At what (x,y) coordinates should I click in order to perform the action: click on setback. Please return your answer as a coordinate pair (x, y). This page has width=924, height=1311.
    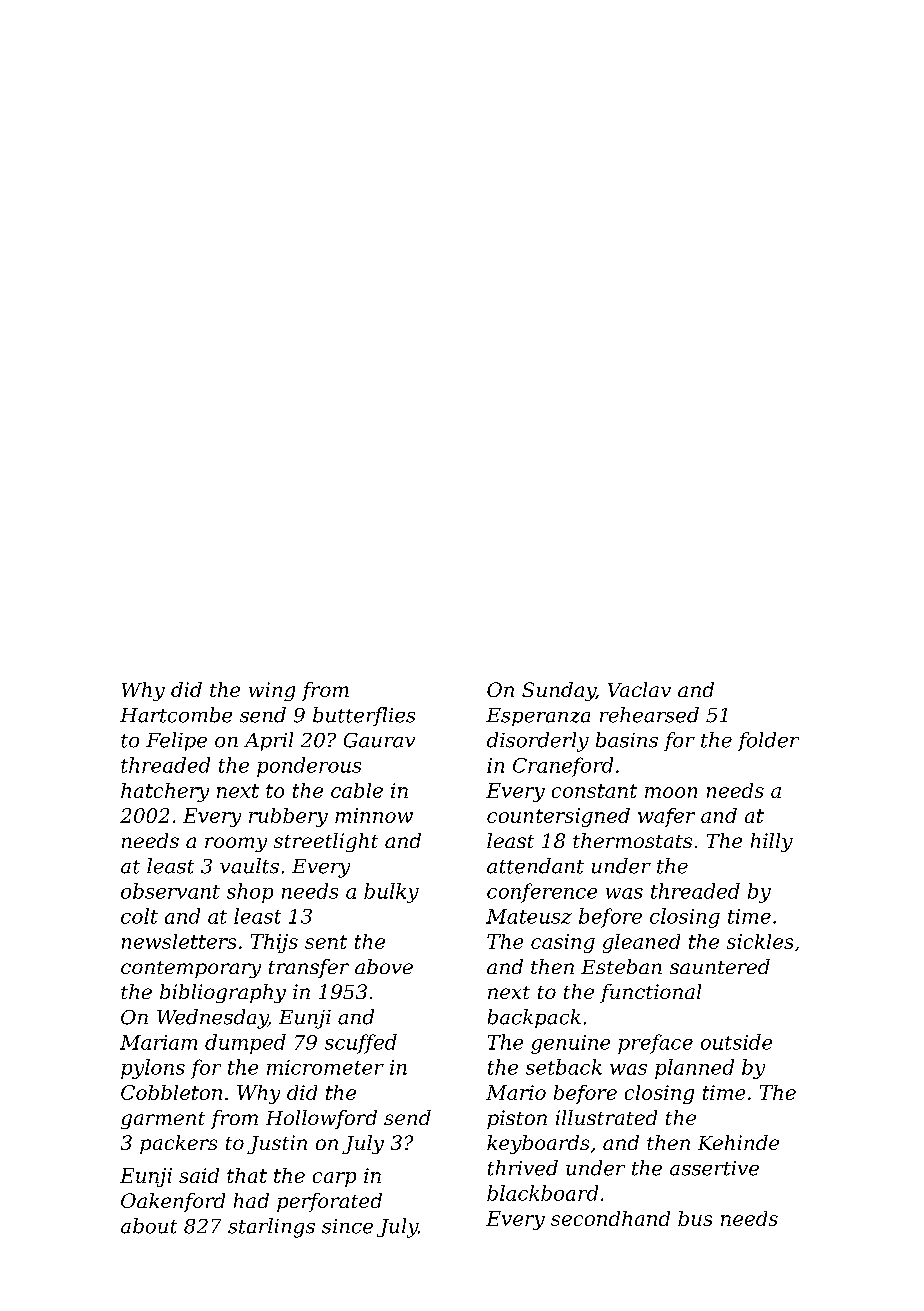
    Looking at the image, I should click on (564, 1067).
